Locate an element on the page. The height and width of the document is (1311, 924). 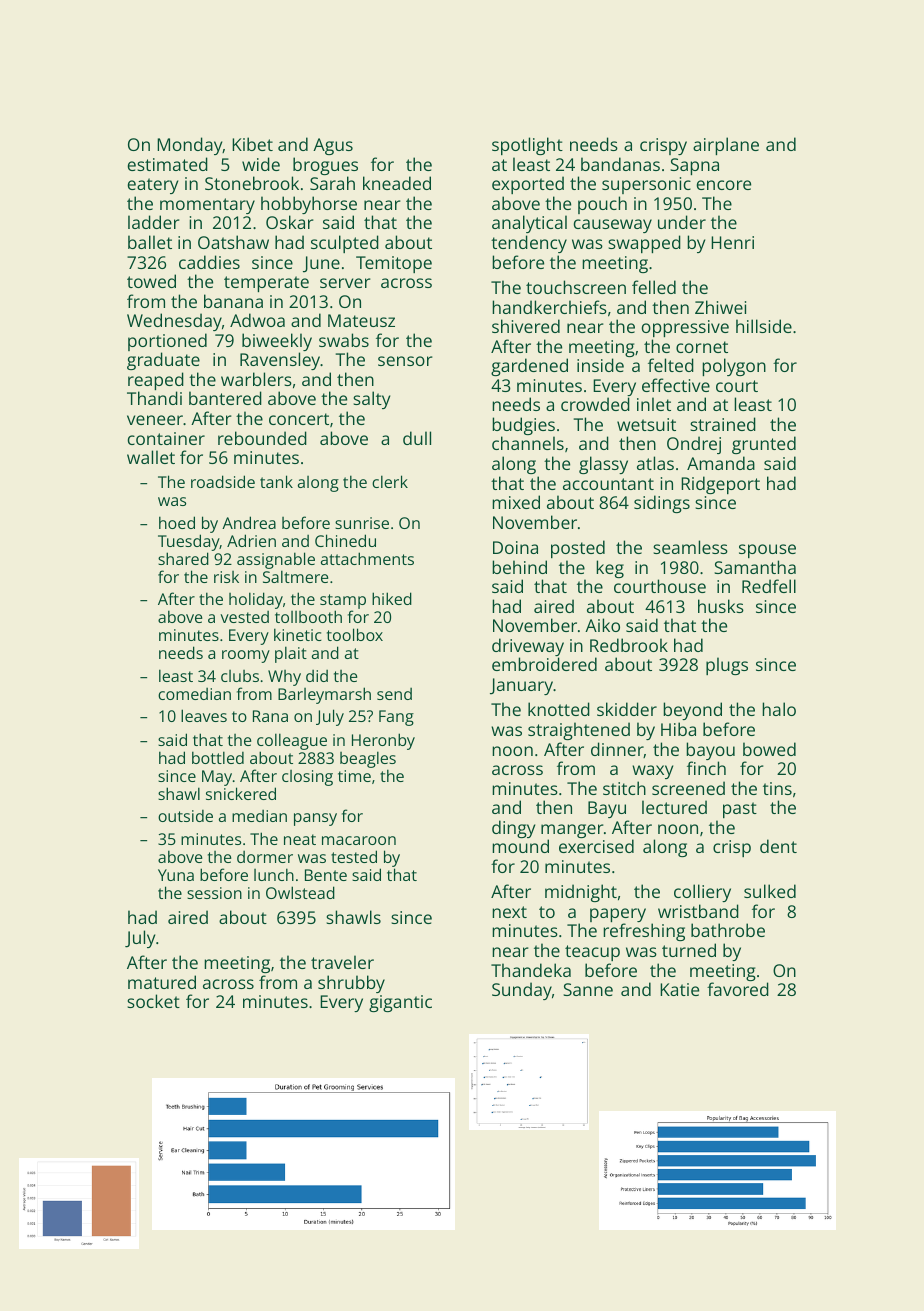
Agus is located at coordinates (333, 146).
